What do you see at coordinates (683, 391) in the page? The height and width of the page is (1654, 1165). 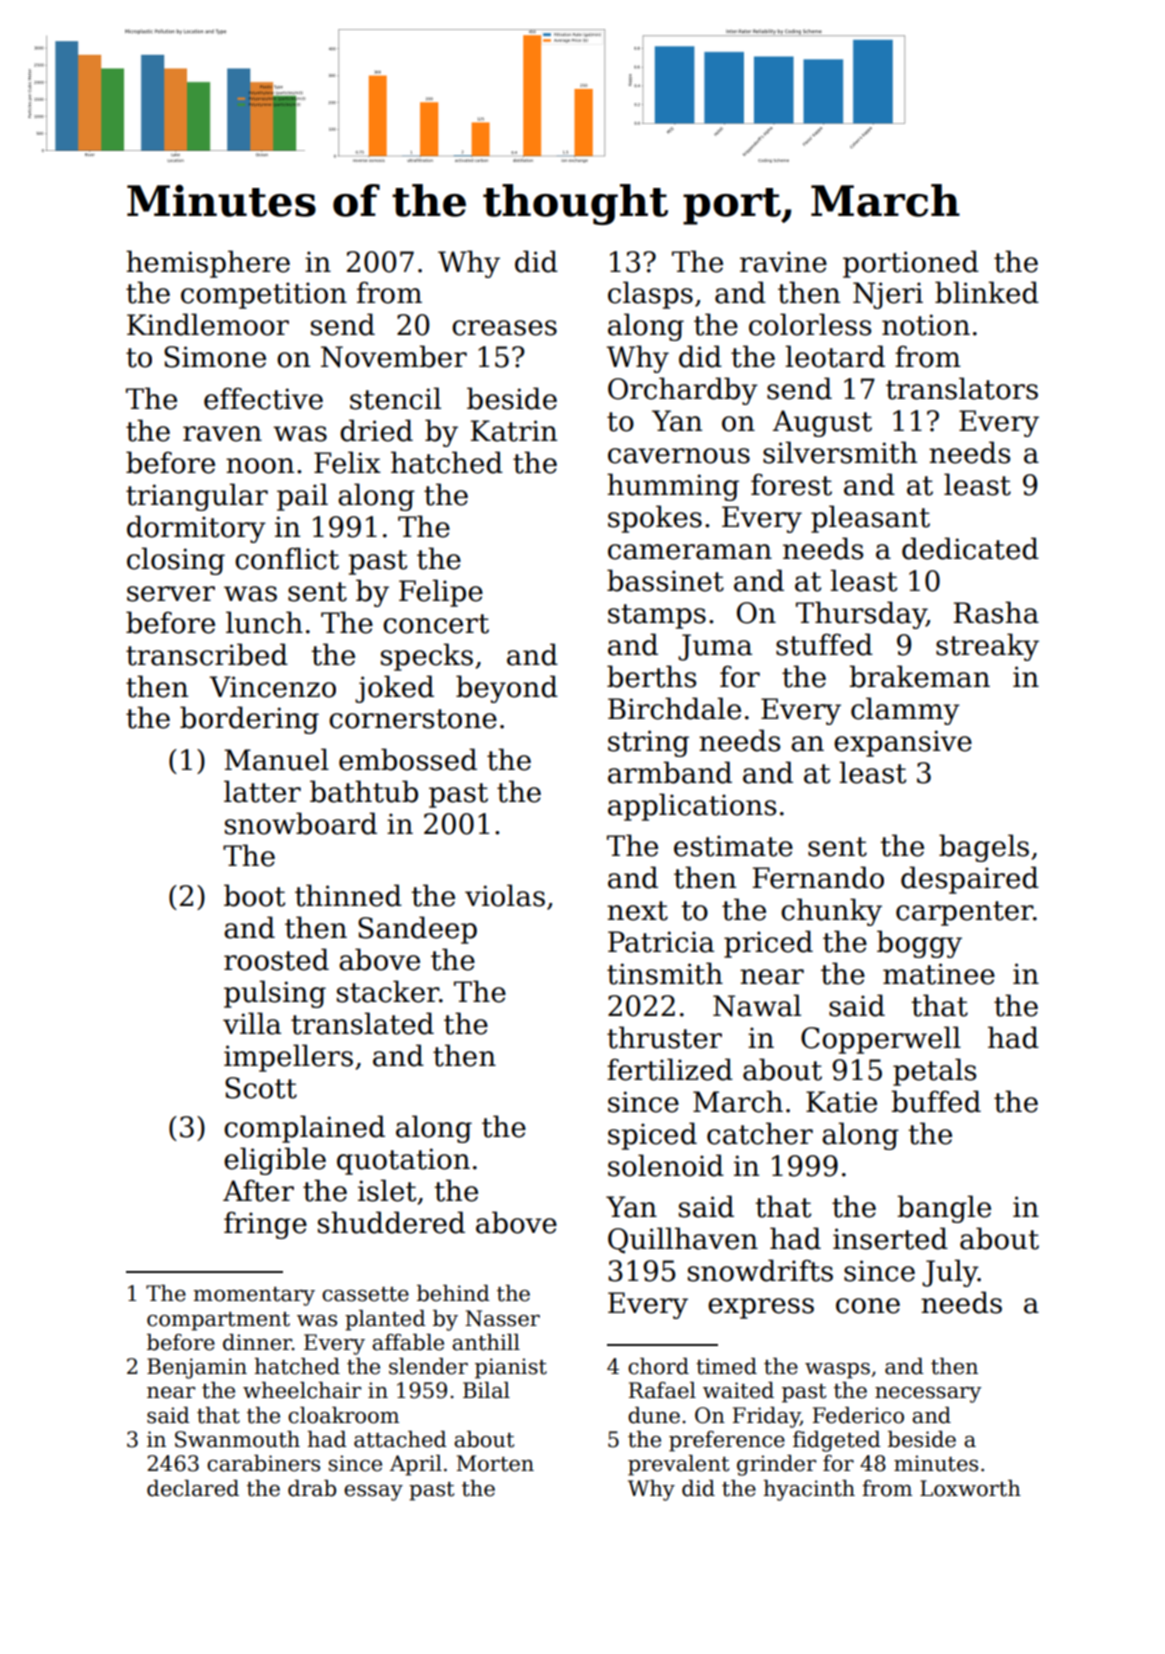 I see `Orchardby` at bounding box center [683, 391].
